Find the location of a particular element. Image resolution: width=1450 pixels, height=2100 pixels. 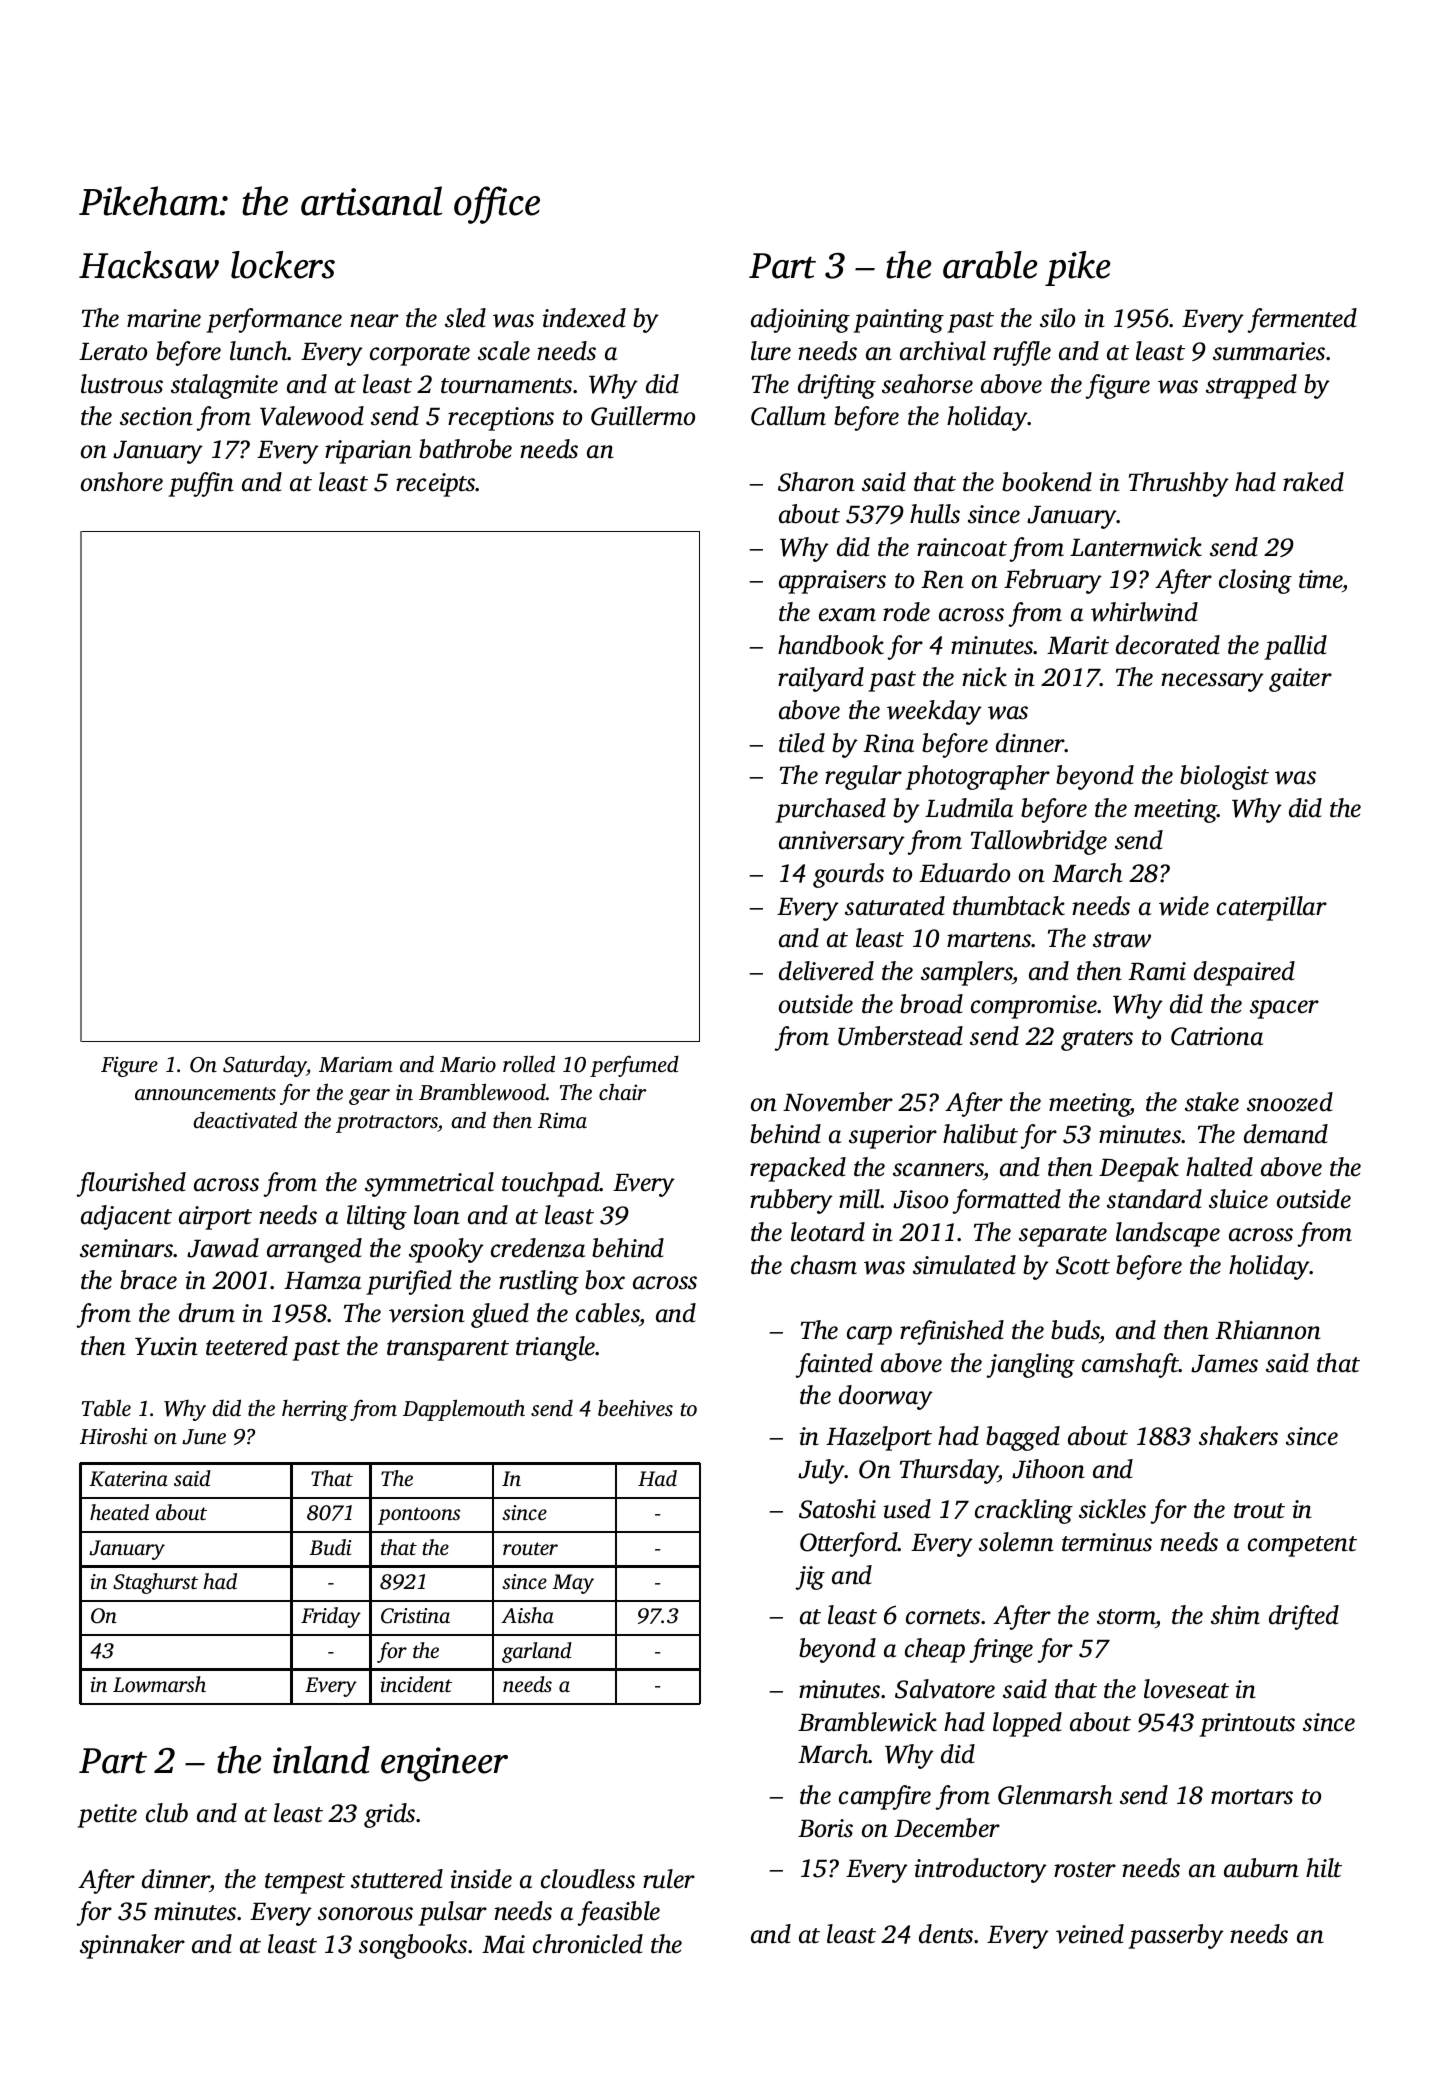

Lerato is located at coordinates (113, 352).
